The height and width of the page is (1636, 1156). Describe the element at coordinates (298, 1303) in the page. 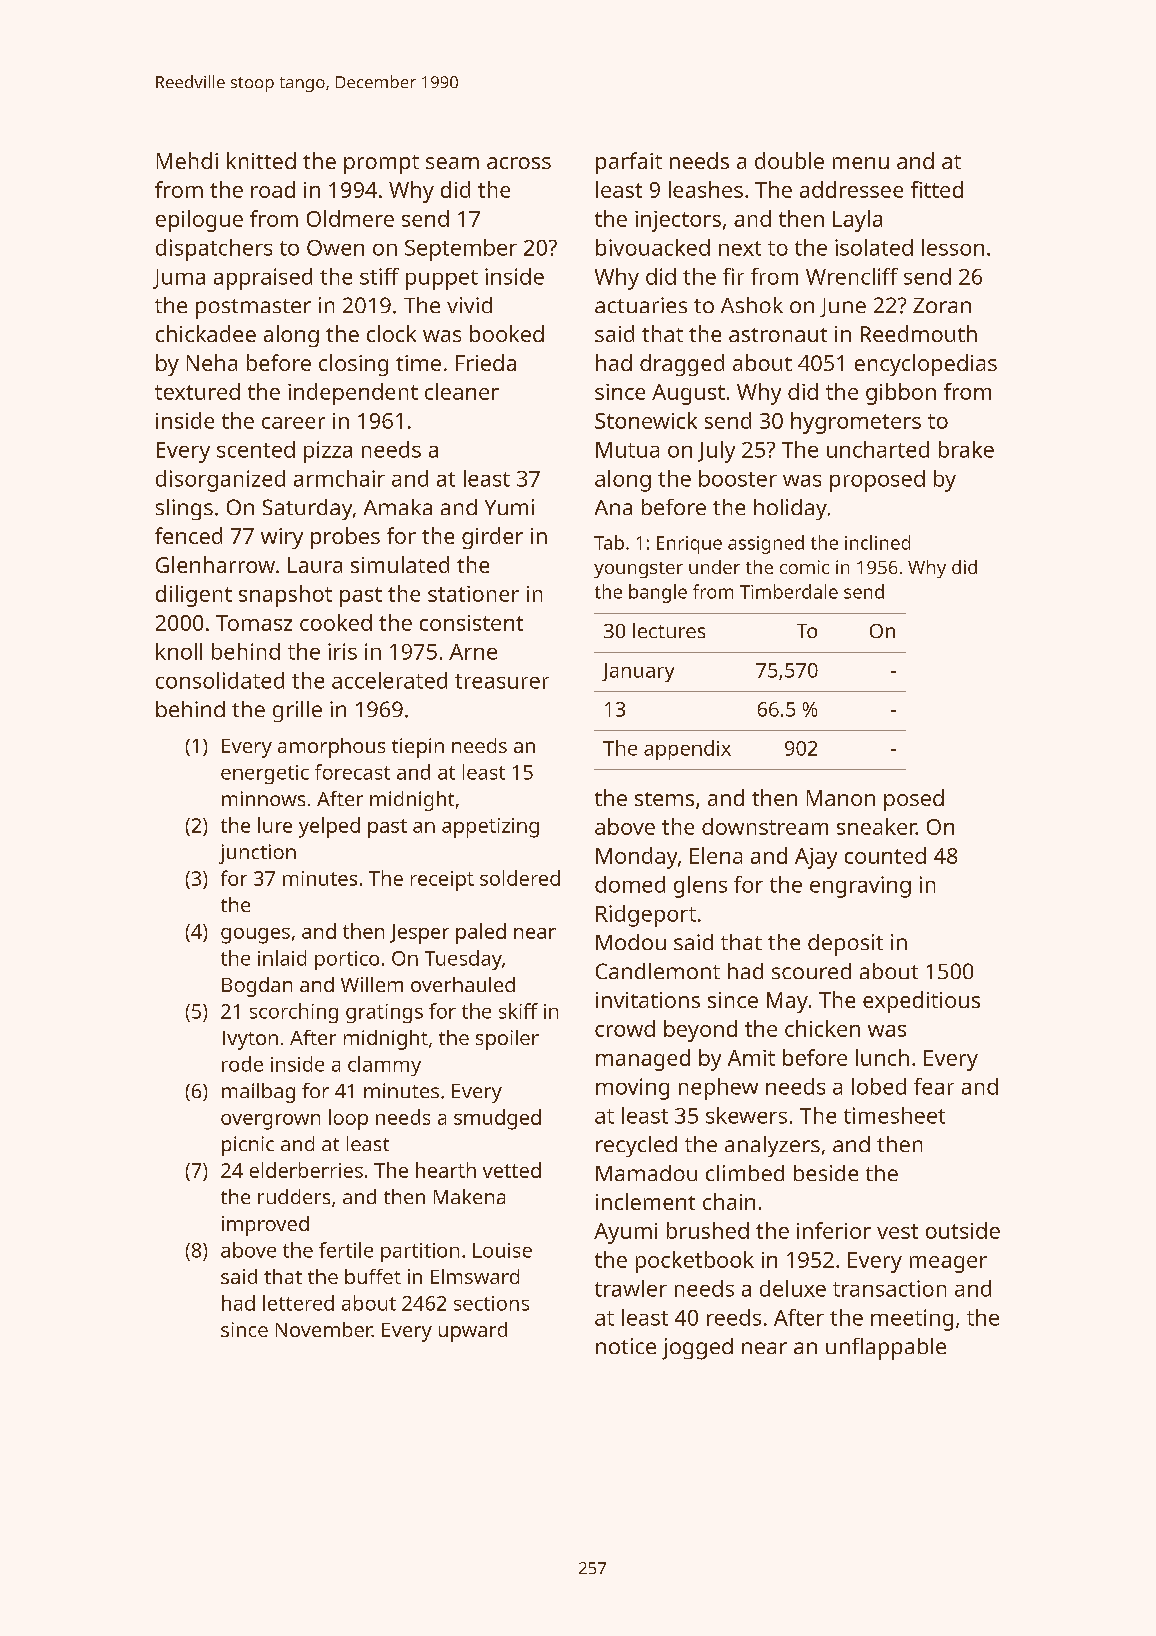

I see `lettered` at that location.
